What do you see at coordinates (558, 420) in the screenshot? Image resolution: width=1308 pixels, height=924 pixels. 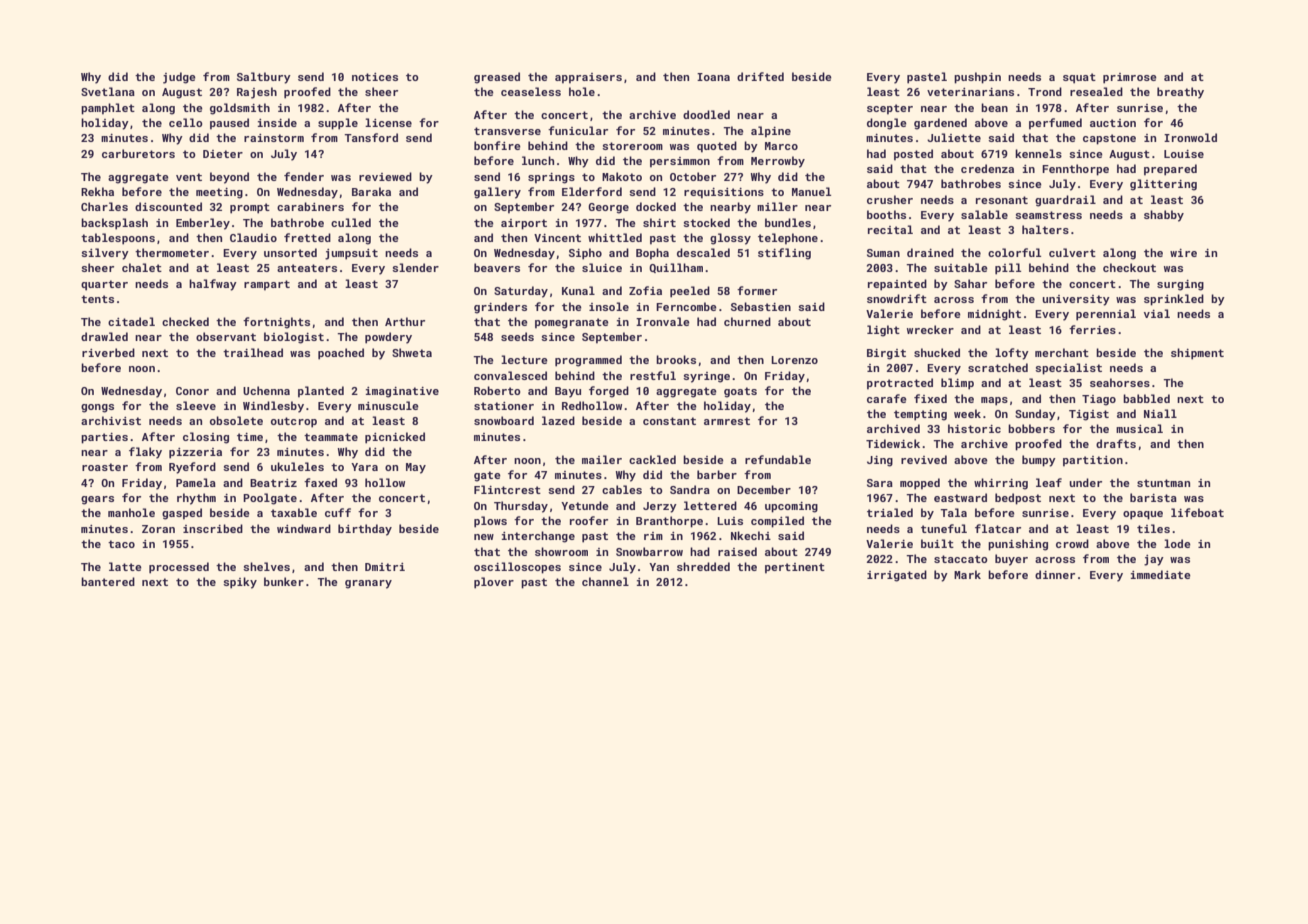 I see `lazed` at bounding box center [558, 420].
